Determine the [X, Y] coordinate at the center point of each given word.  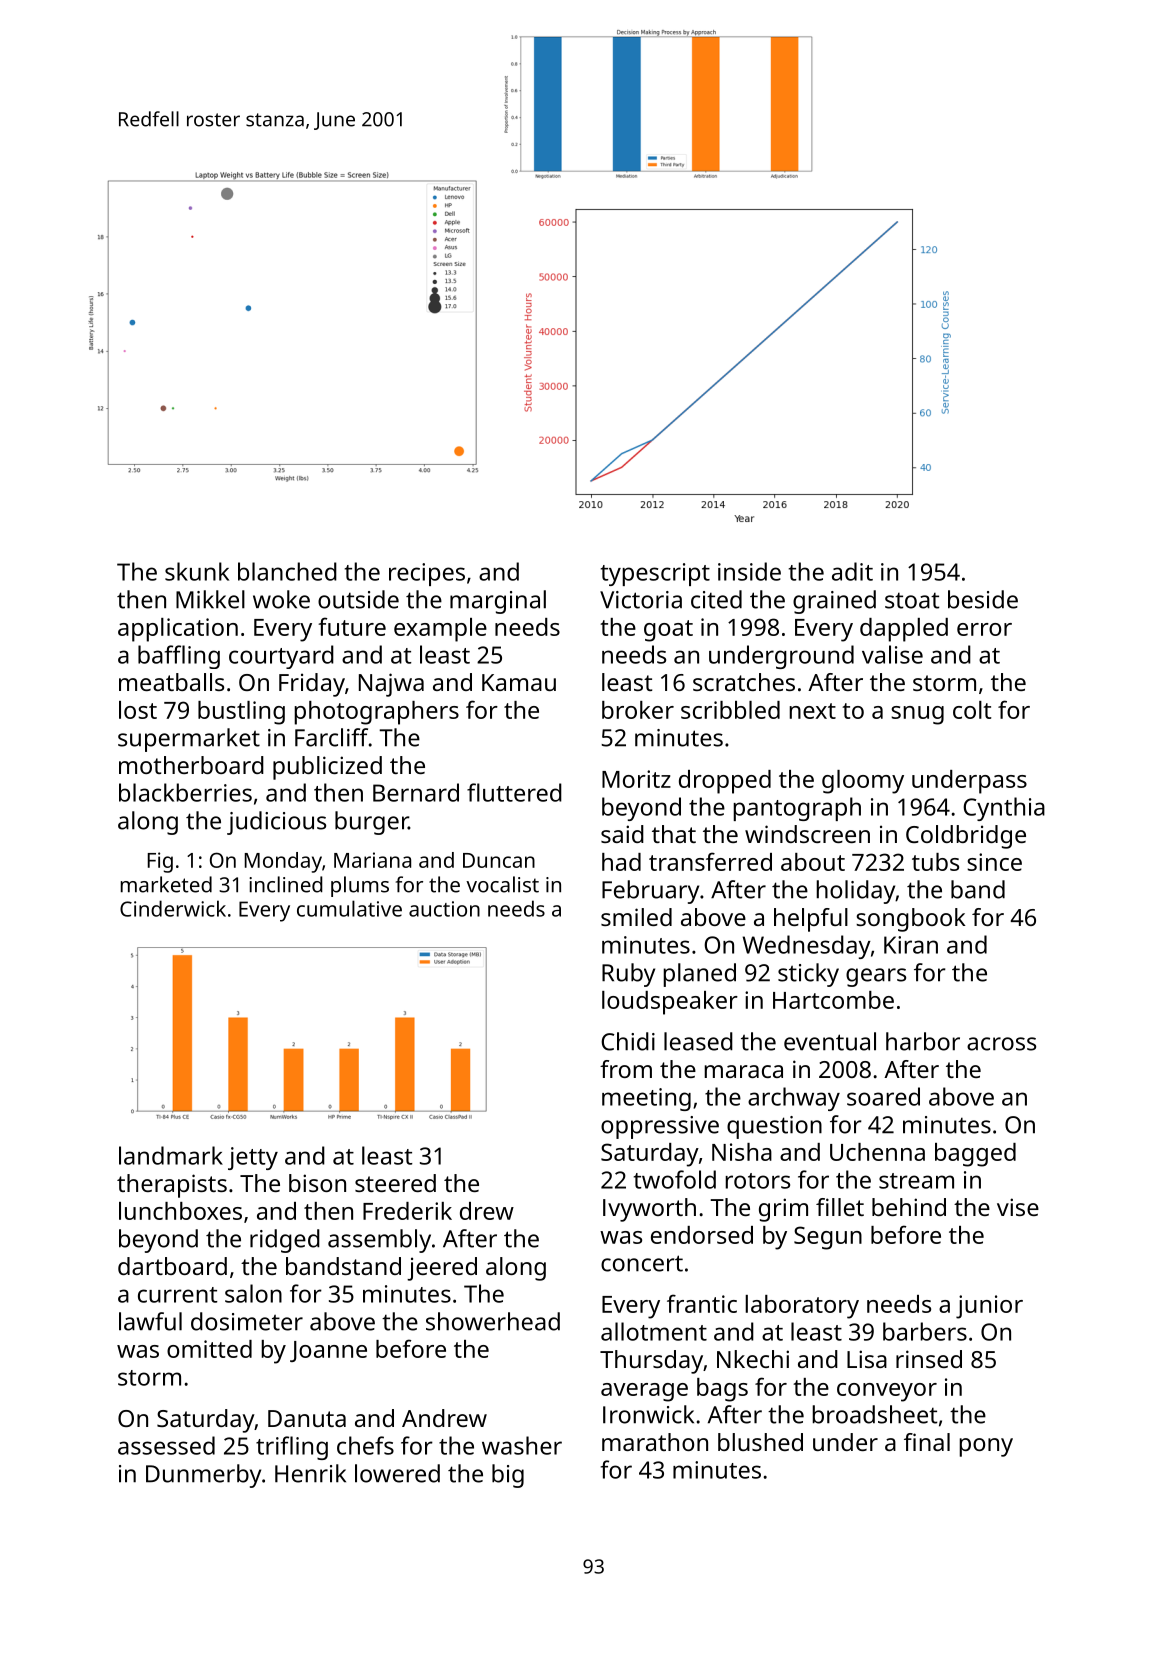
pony [986, 1447]
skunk [197, 571]
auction [444, 909]
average [644, 1392]
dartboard [172, 1266]
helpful [811, 920]
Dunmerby [203, 1476]
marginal [498, 602]
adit [852, 571]
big [508, 1476]
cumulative [349, 908]
